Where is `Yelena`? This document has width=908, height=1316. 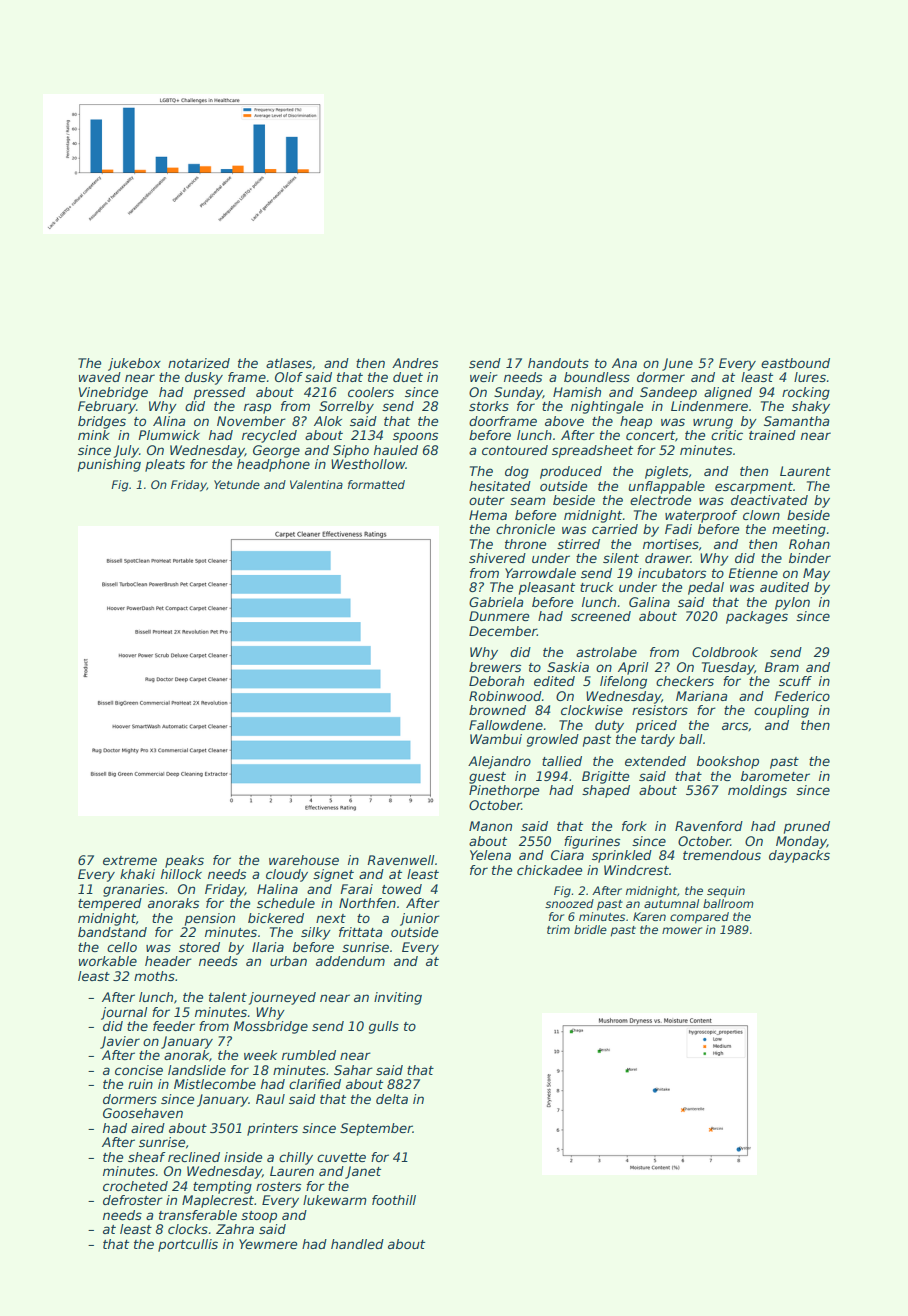 Yelena is located at coordinates (490, 855).
